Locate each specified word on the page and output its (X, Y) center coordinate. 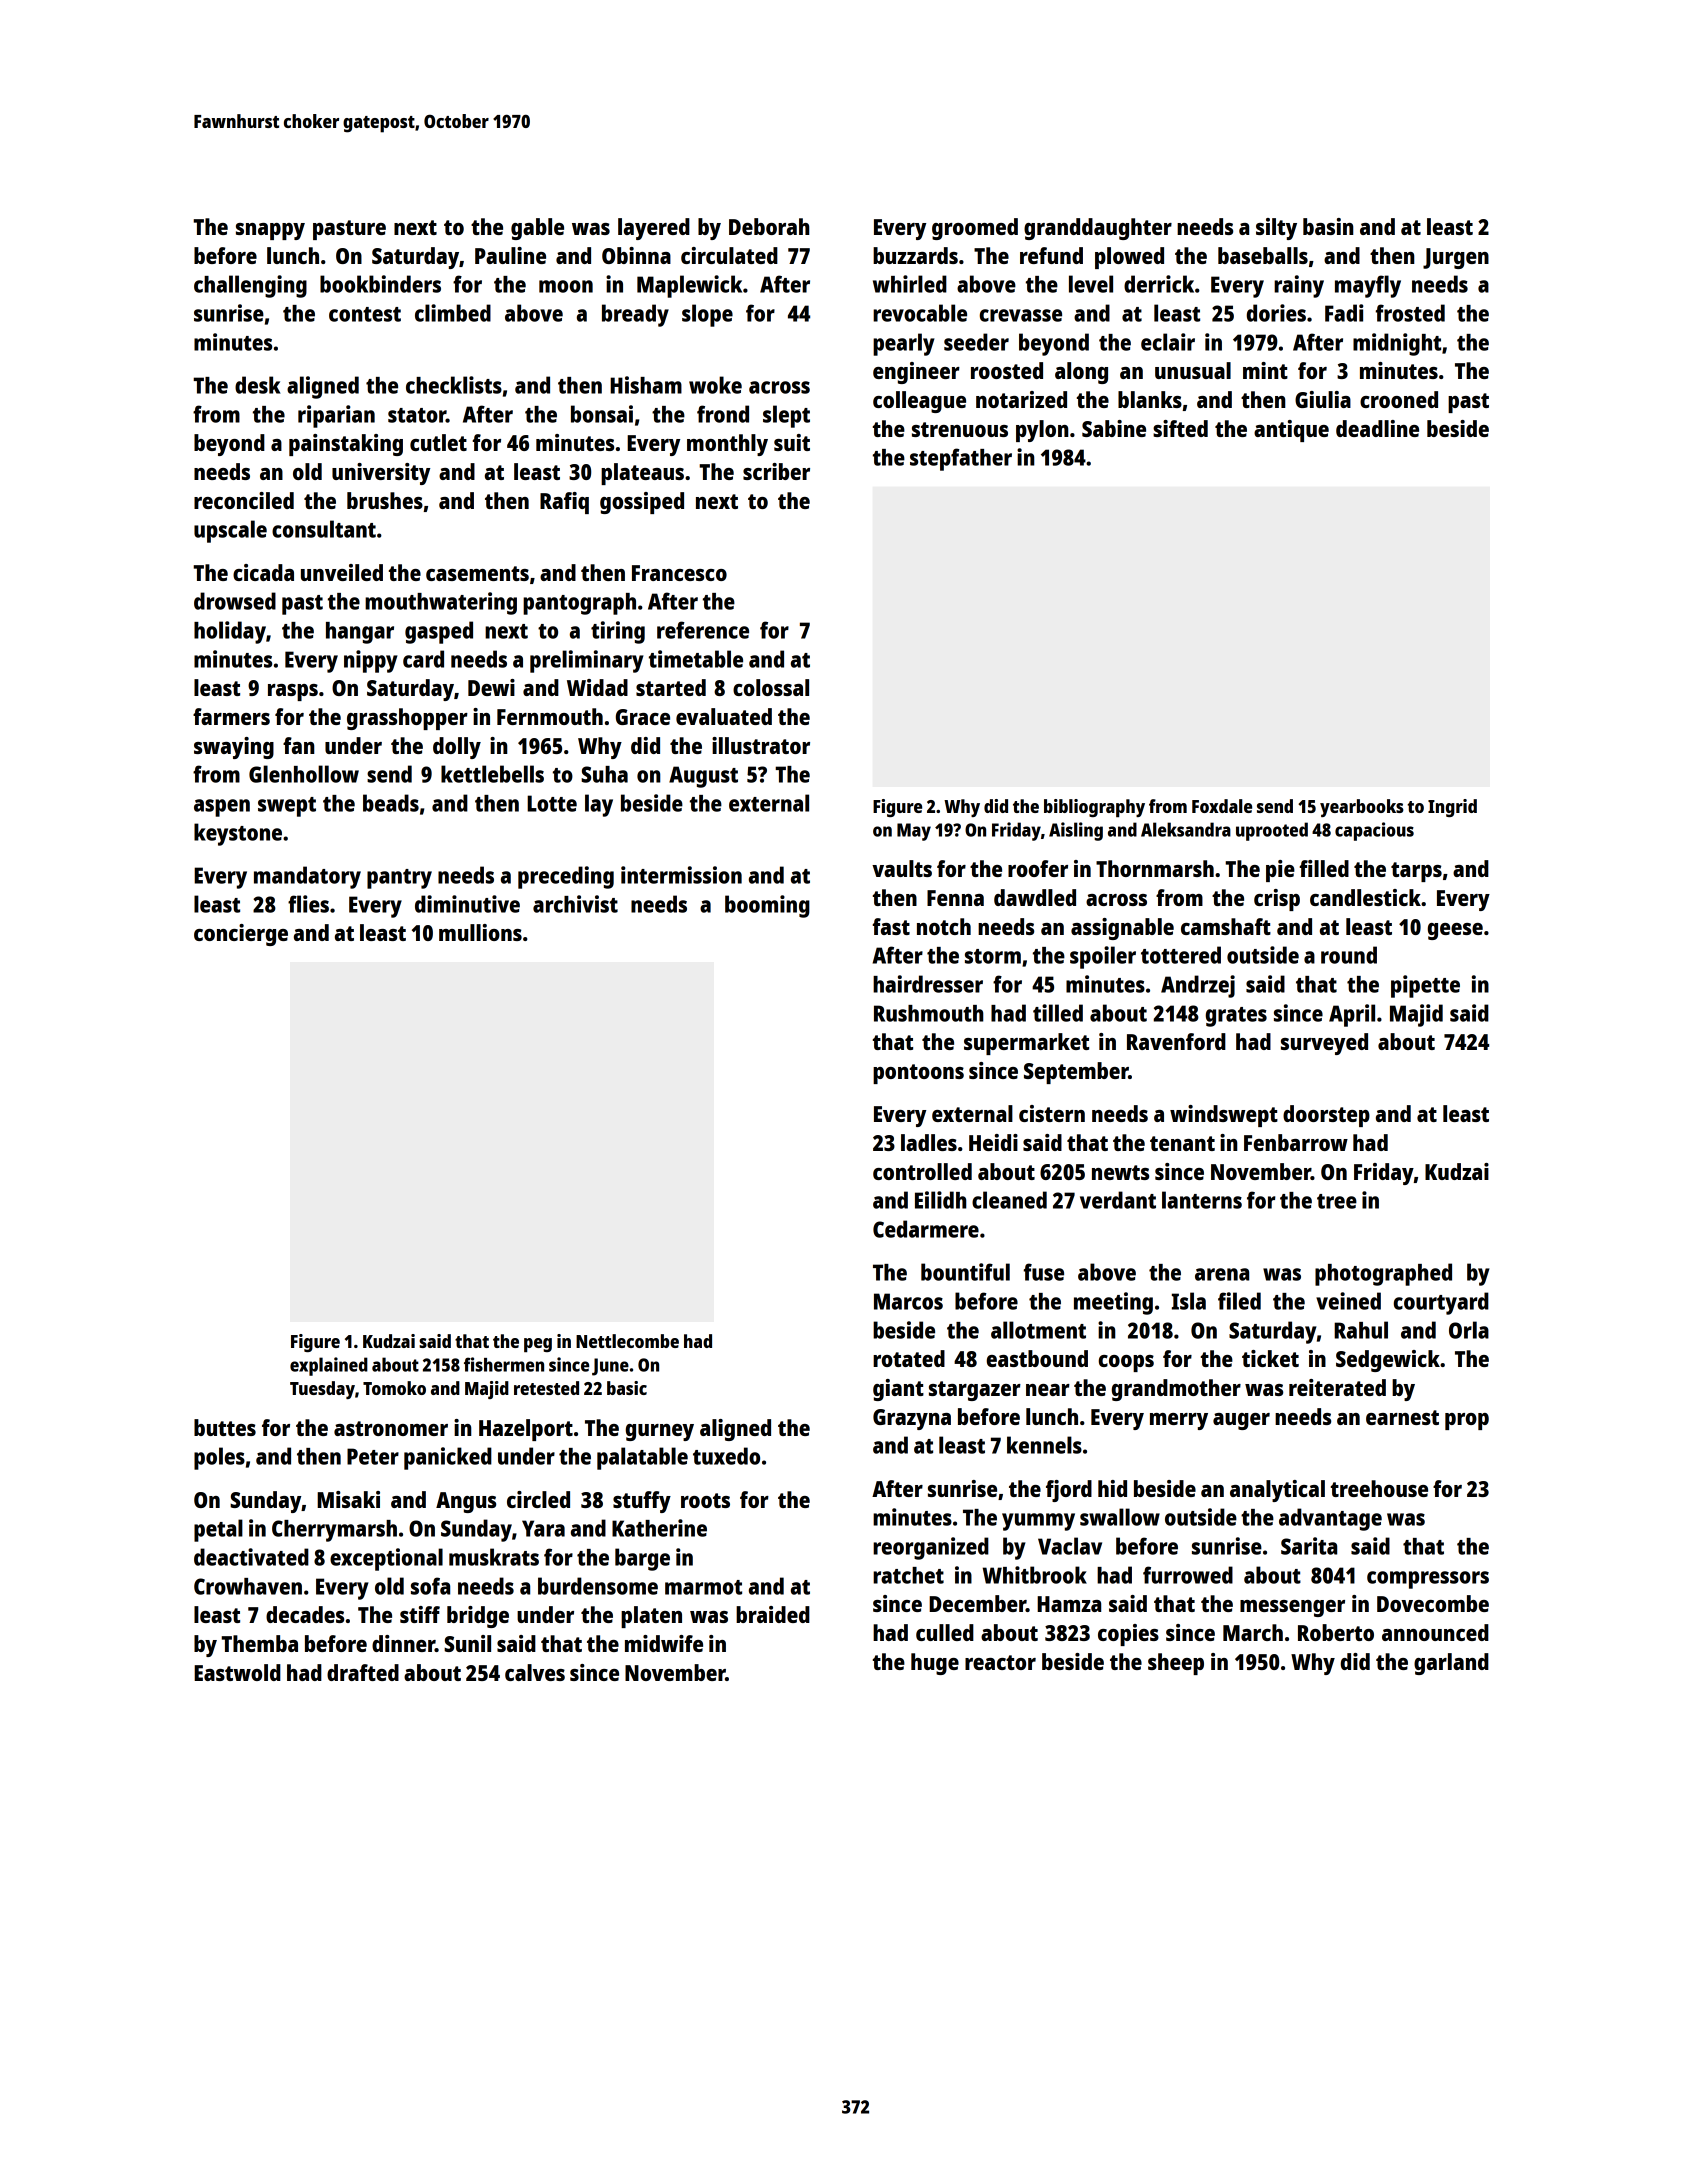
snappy (270, 231)
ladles (929, 1142)
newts (1120, 1172)
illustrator (761, 745)
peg (538, 1345)
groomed (975, 229)
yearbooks (1362, 808)
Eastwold (237, 1672)
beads (391, 803)
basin (1328, 226)
